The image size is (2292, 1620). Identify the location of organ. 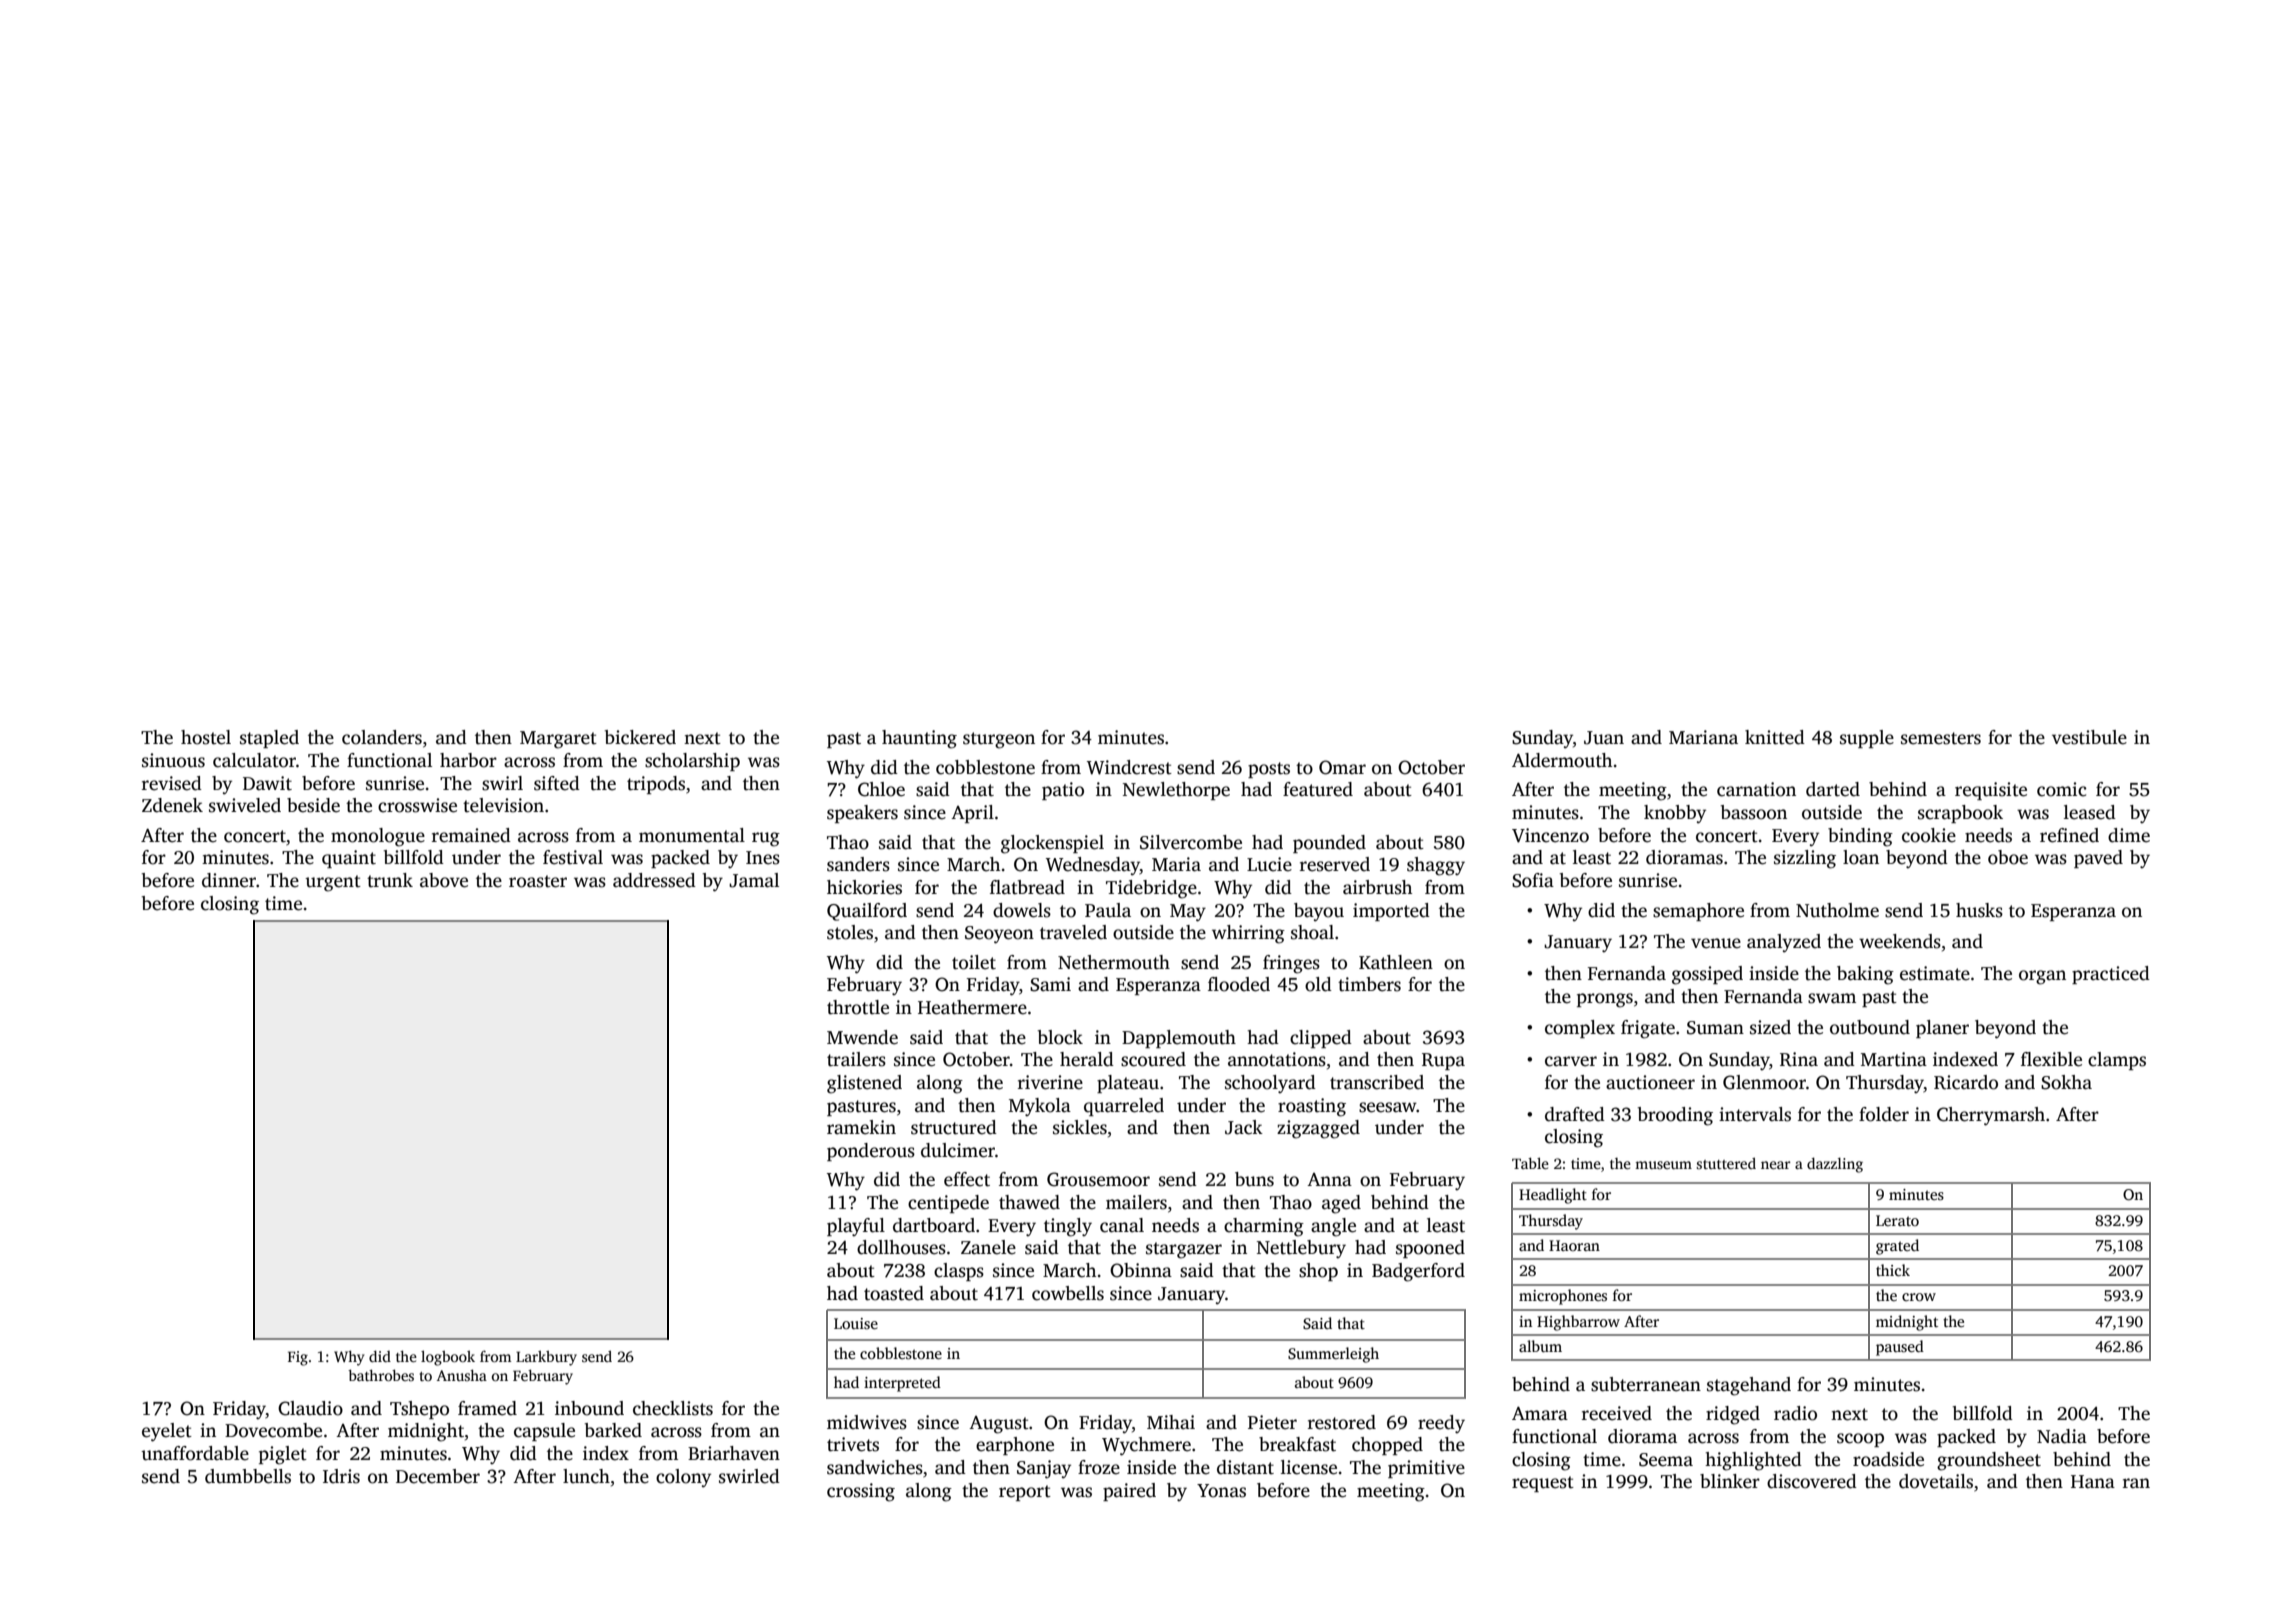
(2042, 977).
